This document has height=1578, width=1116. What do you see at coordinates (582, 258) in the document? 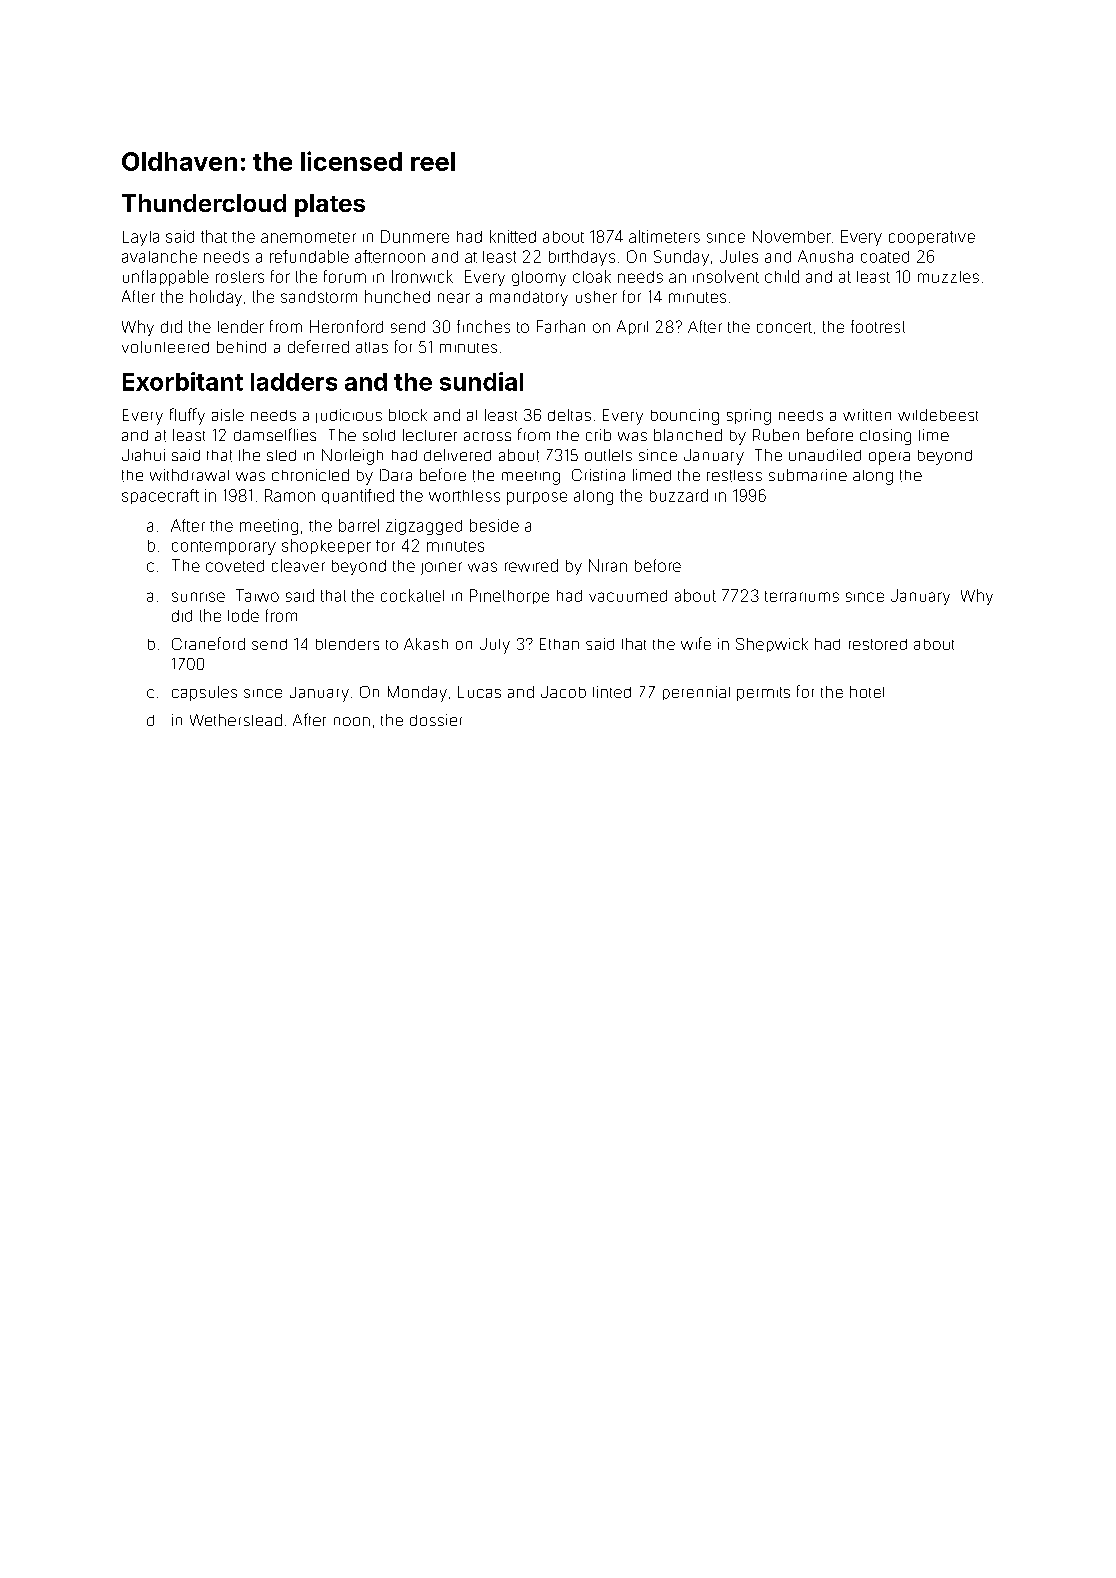
I see `birthdays` at bounding box center [582, 258].
